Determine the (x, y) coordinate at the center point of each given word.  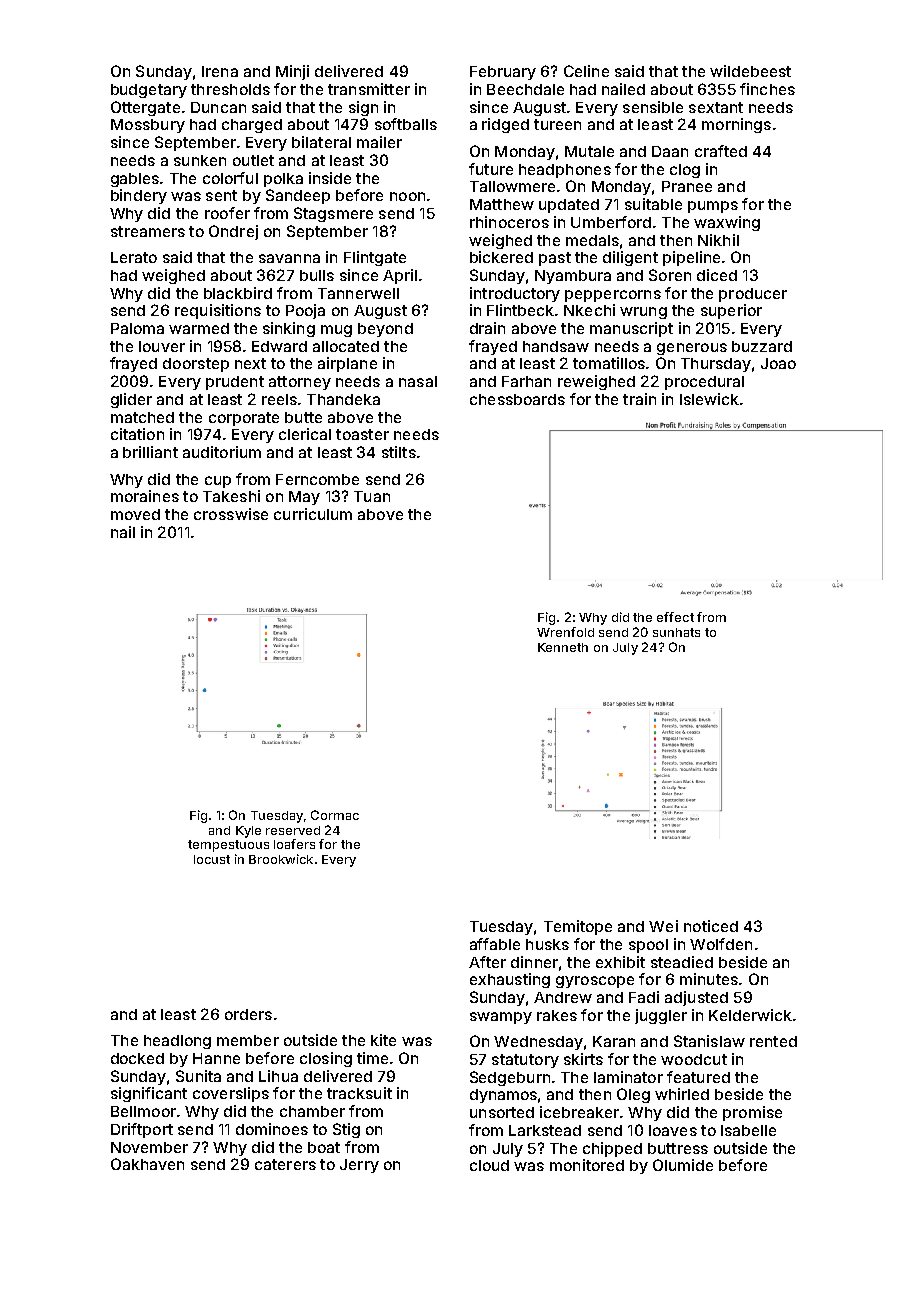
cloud (489, 1165)
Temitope (578, 927)
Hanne (216, 1058)
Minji (292, 72)
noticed (711, 926)
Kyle (248, 832)
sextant (716, 107)
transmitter (369, 89)
